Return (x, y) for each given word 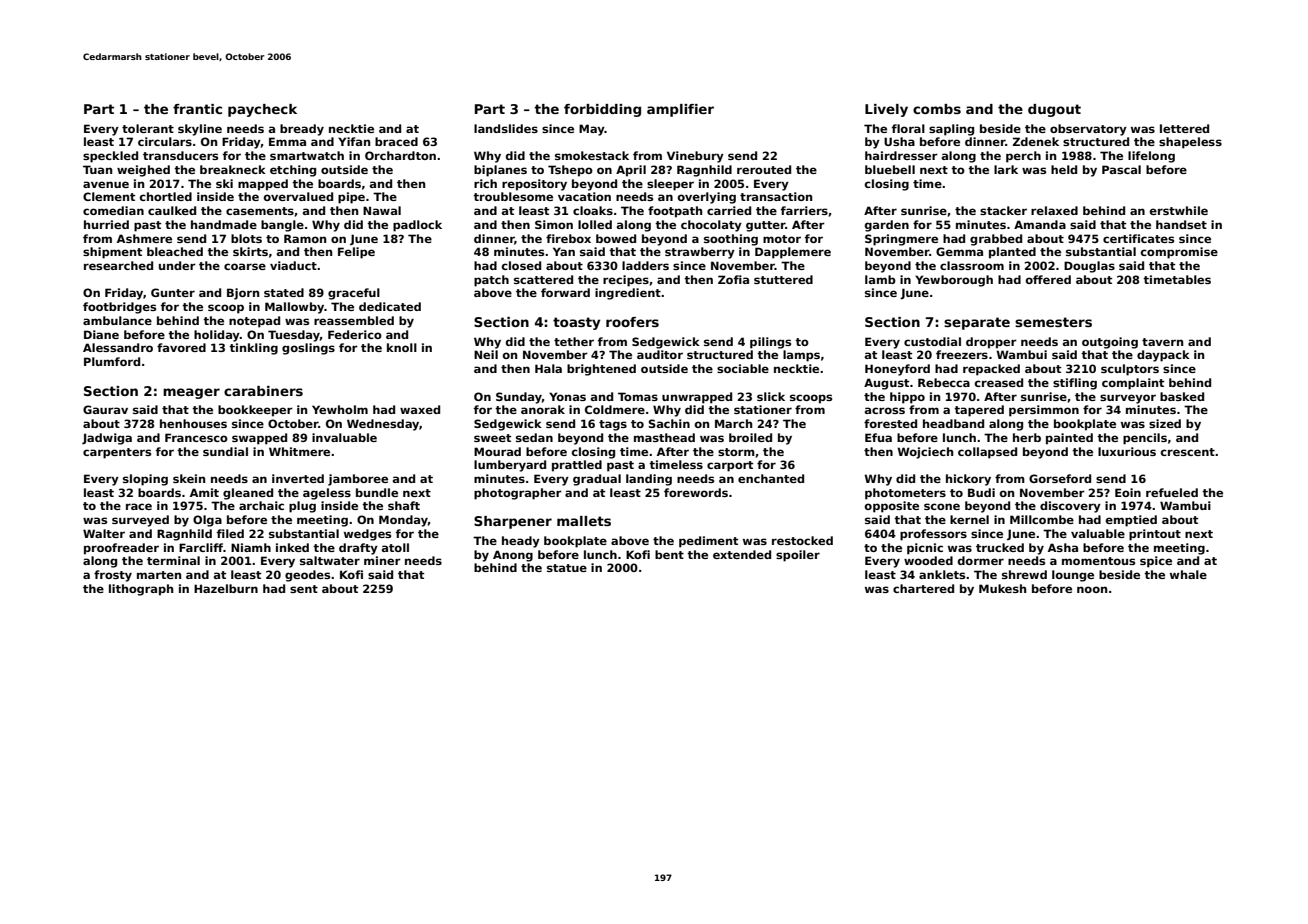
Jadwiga (107, 439)
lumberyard (510, 466)
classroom (972, 265)
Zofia (733, 279)
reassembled (354, 320)
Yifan (354, 141)
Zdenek (1035, 141)
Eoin (1128, 492)
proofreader (121, 549)
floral (908, 128)
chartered (923, 588)
